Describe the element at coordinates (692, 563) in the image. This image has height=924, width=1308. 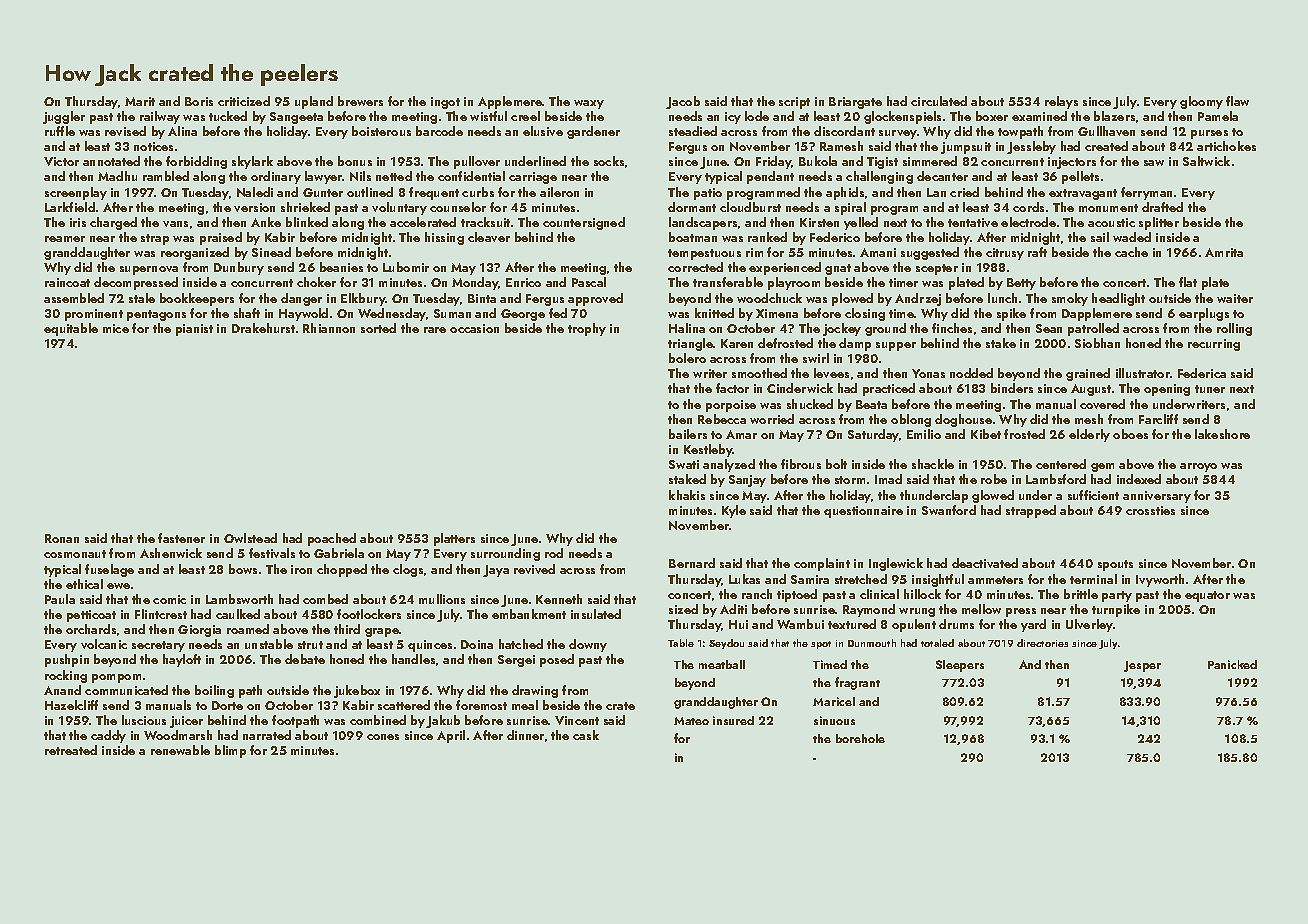
I see `Bernard` at that location.
